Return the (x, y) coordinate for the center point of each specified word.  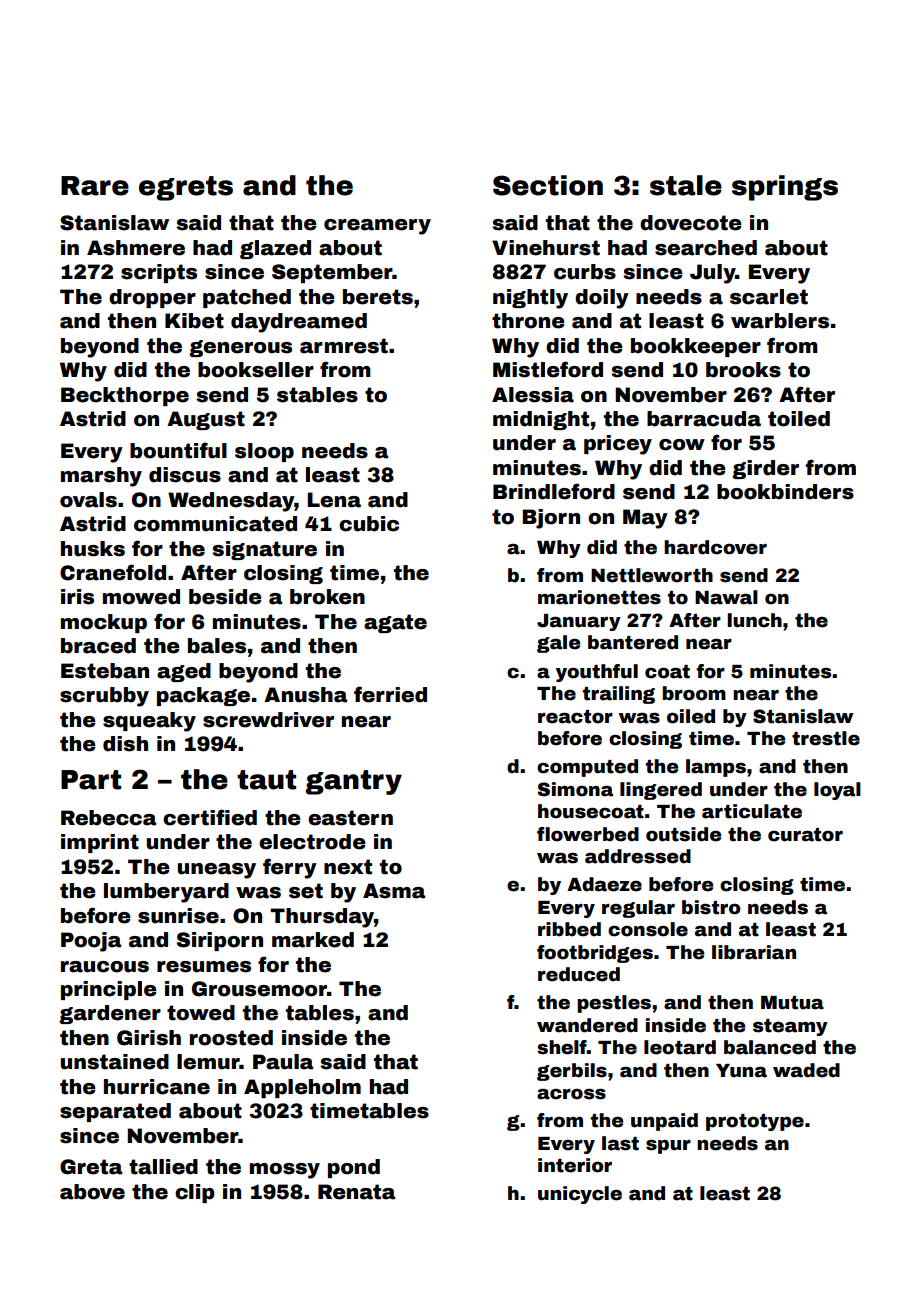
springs (785, 188)
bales (217, 646)
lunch (754, 620)
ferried (390, 694)
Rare (95, 186)
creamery (377, 227)
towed (201, 1013)
